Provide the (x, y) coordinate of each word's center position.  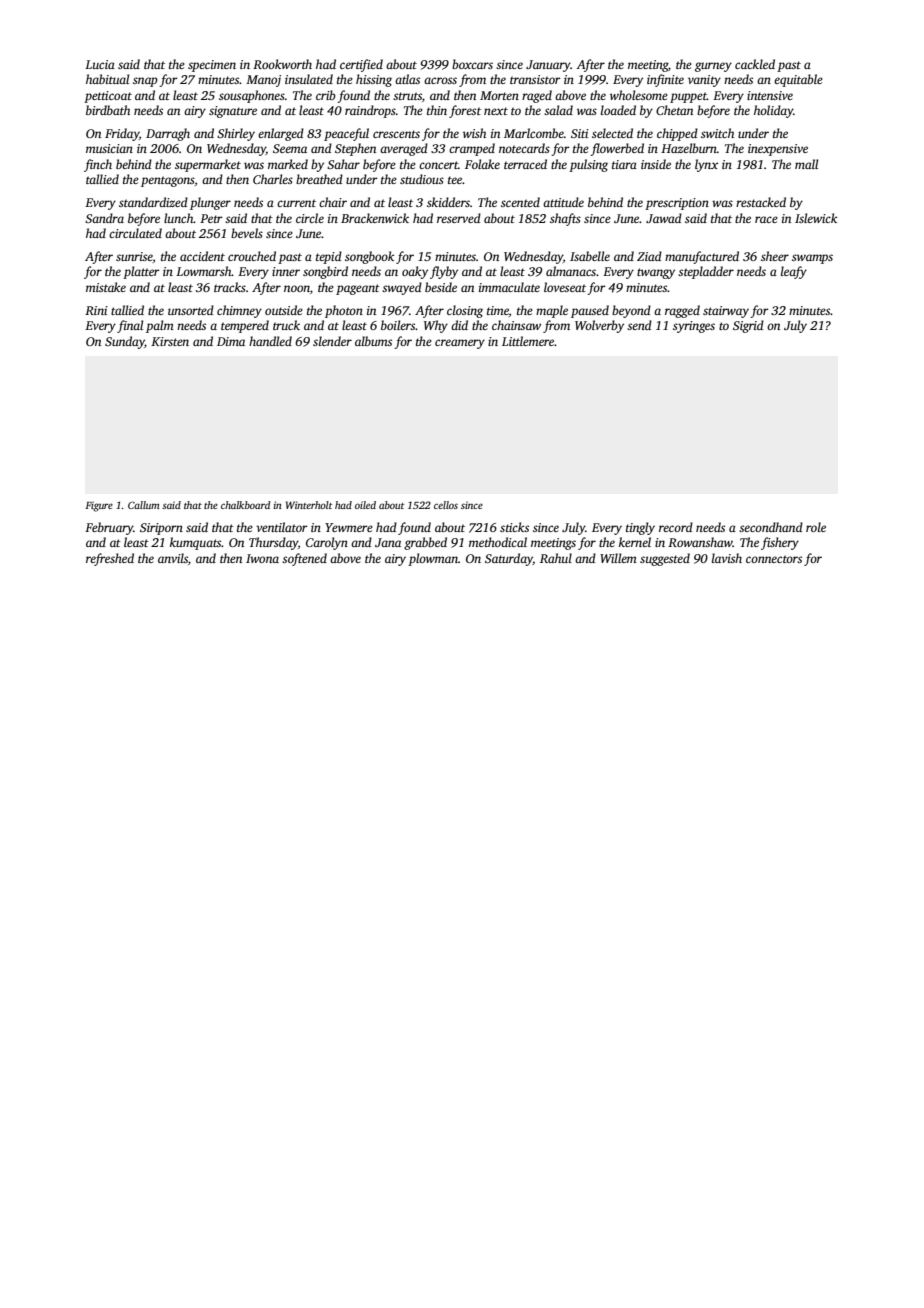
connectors (774, 559)
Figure (99, 506)
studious (422, 179)
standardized (153, 202)
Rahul (556, 558)
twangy (656, 273)
